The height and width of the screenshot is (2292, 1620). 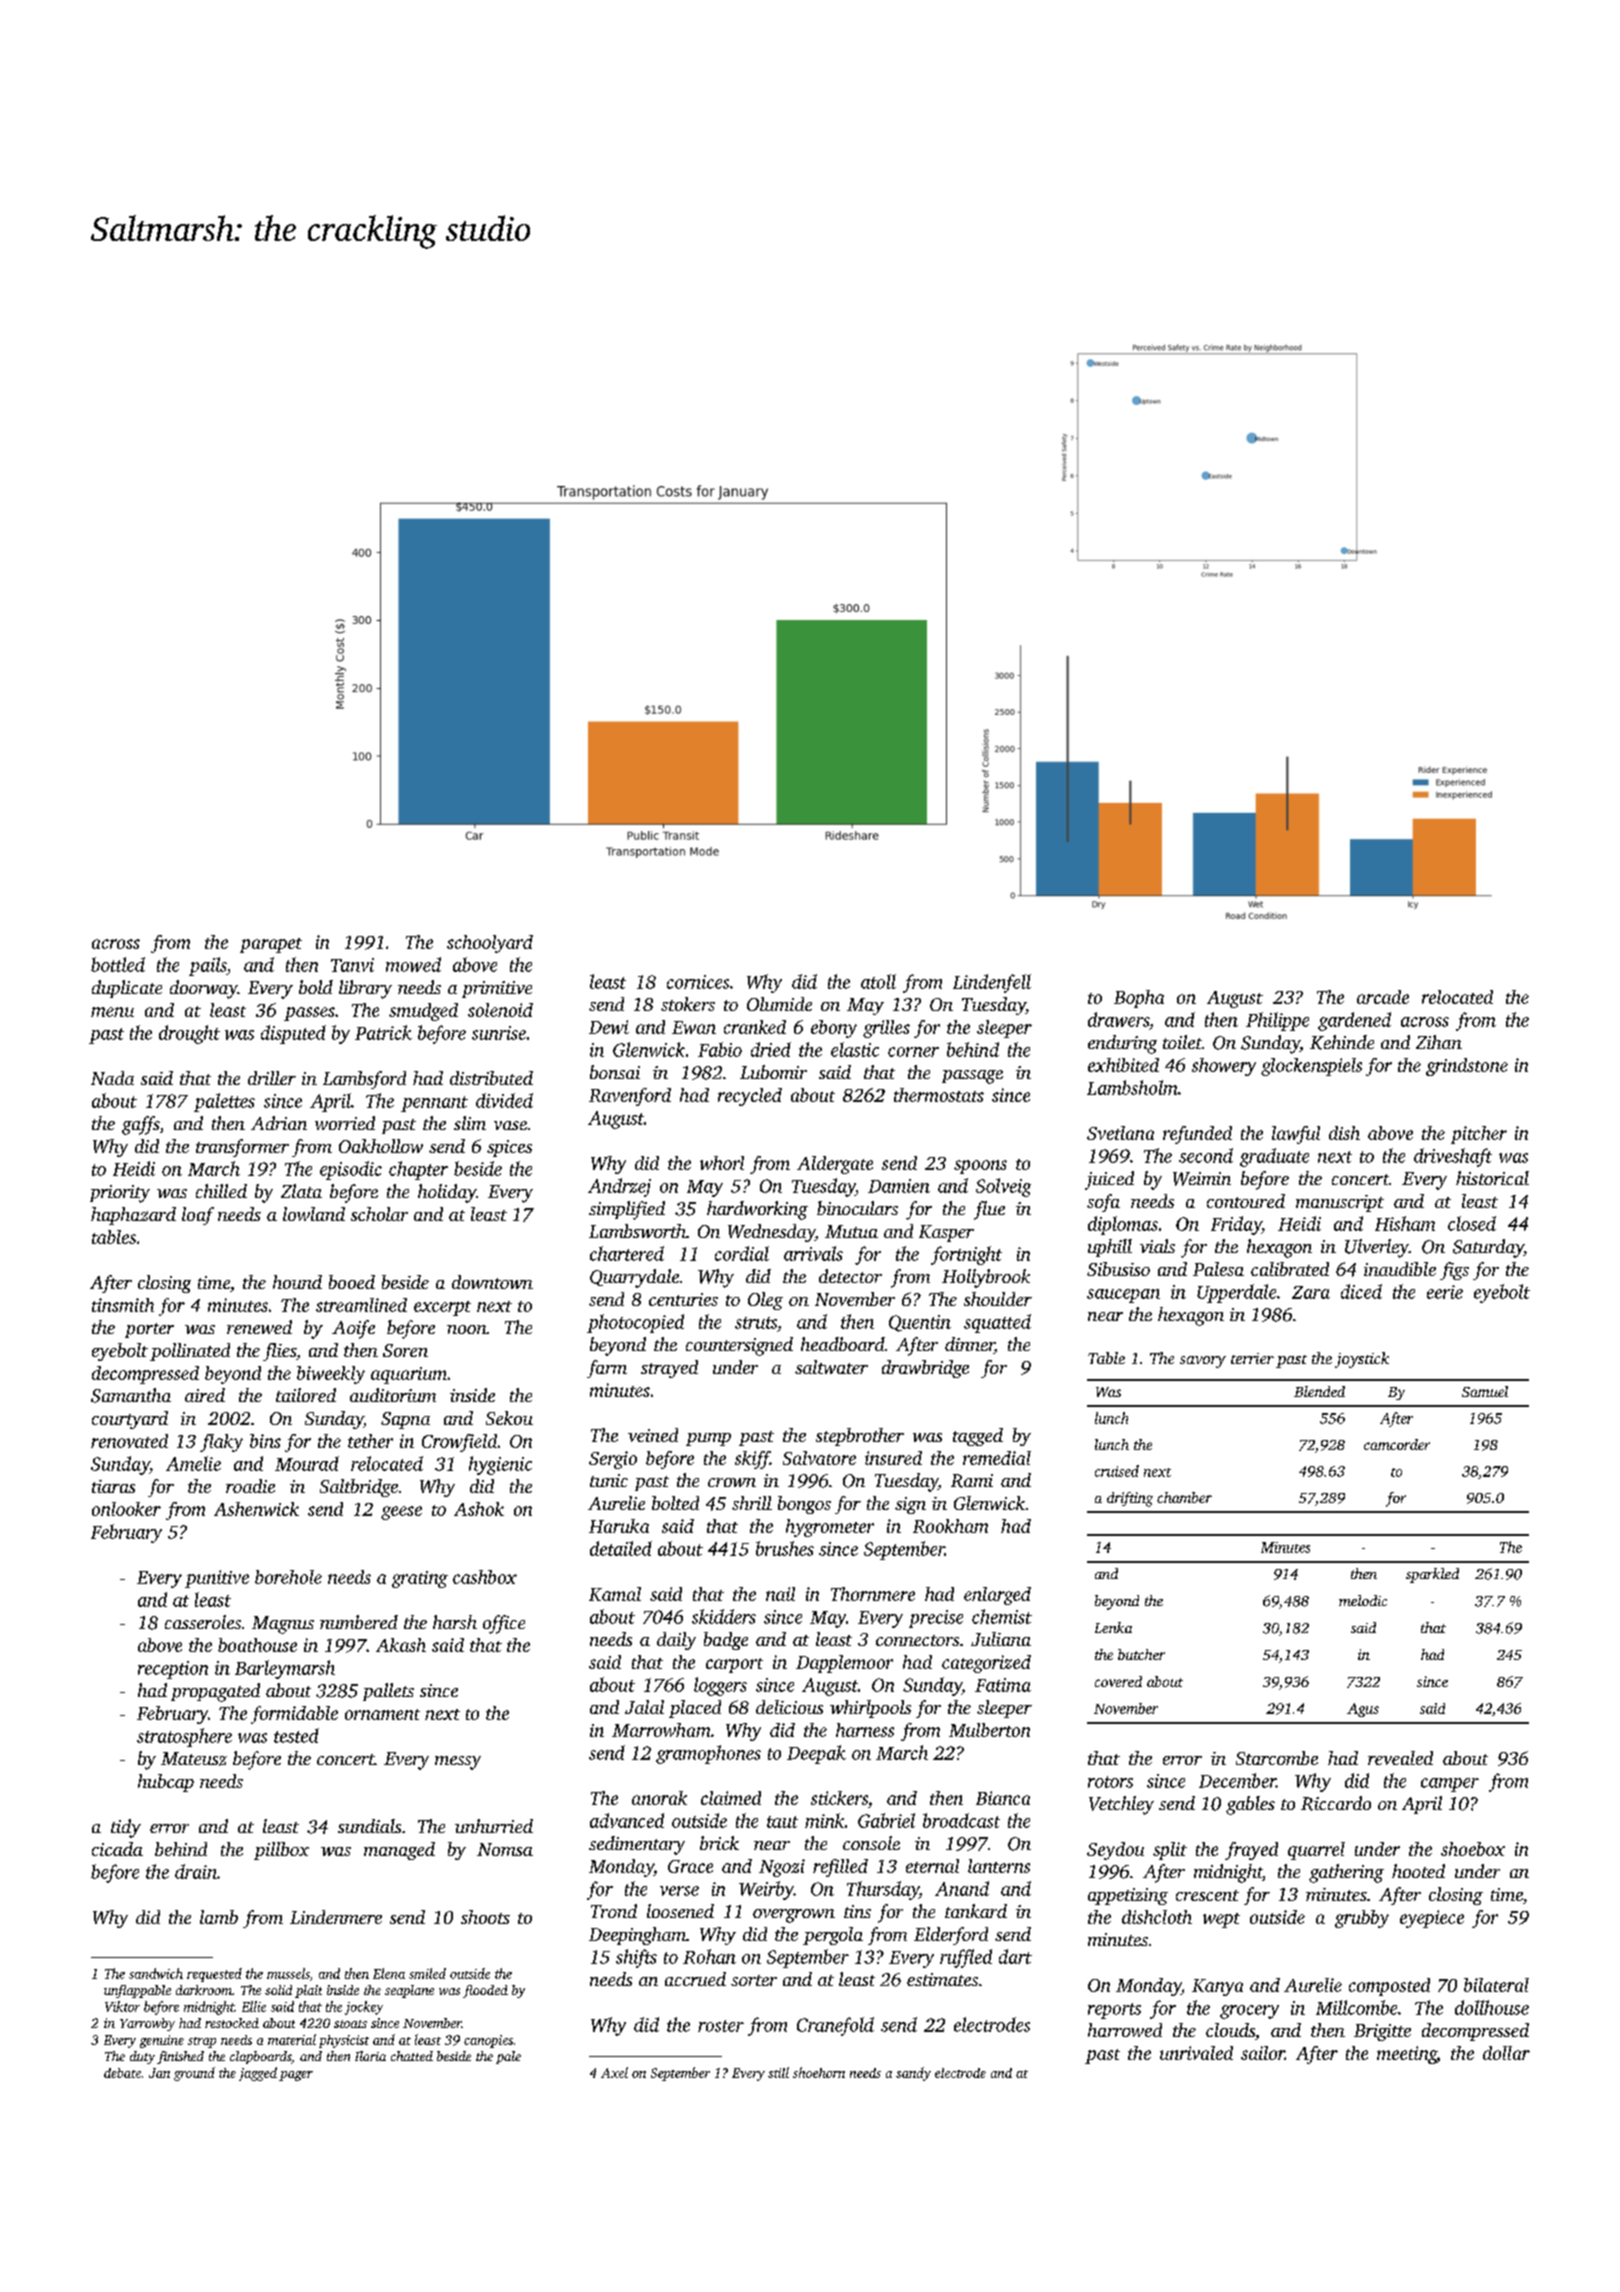 I want to click on arcade, so click(x=1383, y=997).
